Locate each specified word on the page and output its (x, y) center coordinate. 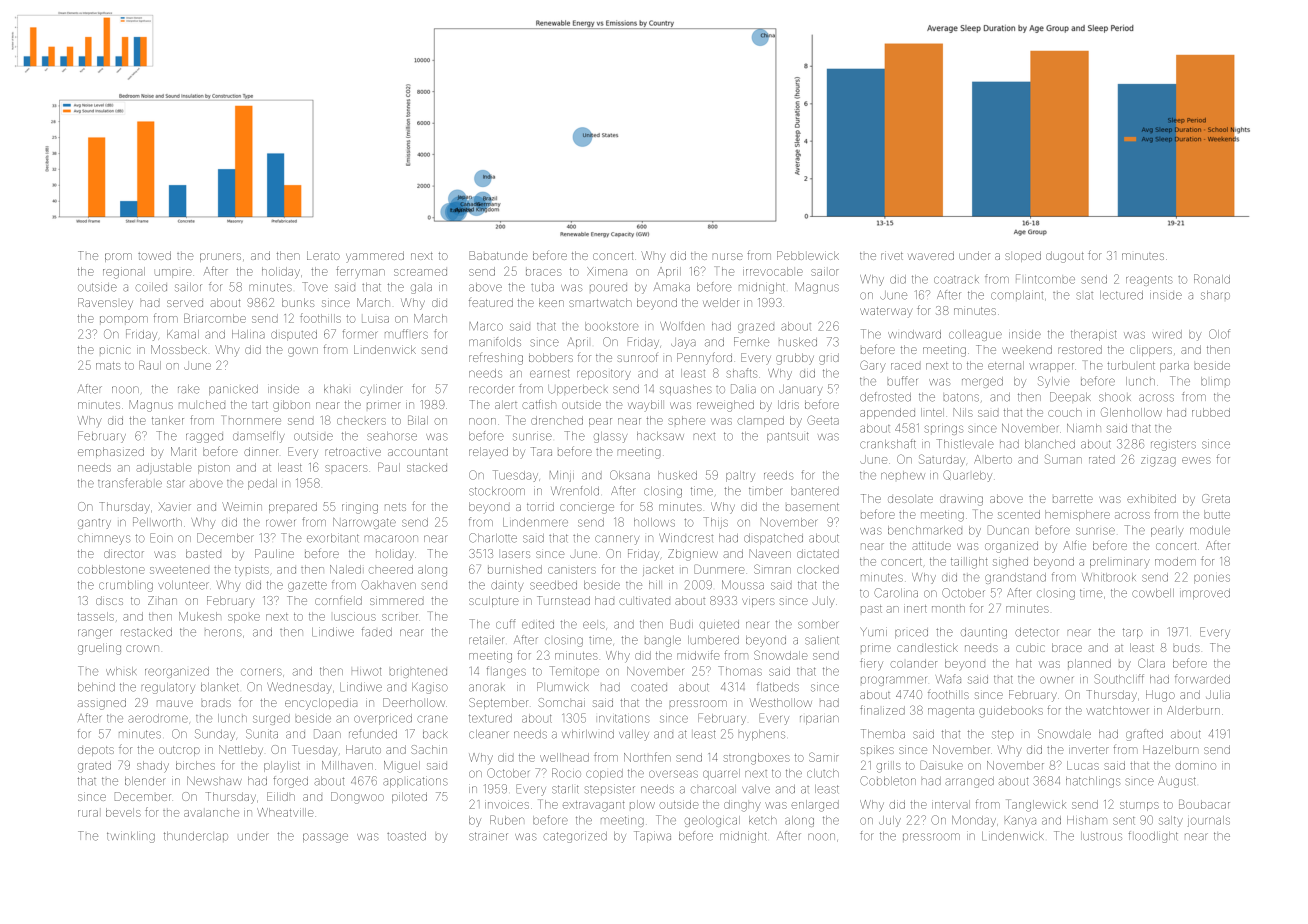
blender (145, 781)
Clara (1151, 663)
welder (721, 302)
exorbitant (333, 538)
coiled (151, 287)
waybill (645, 406)
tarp (1133, 633)
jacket (658, 570)
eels (594, 625)
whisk (121, 671)
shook (1115, 397)
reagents (1149, 280)
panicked (233, 390)
